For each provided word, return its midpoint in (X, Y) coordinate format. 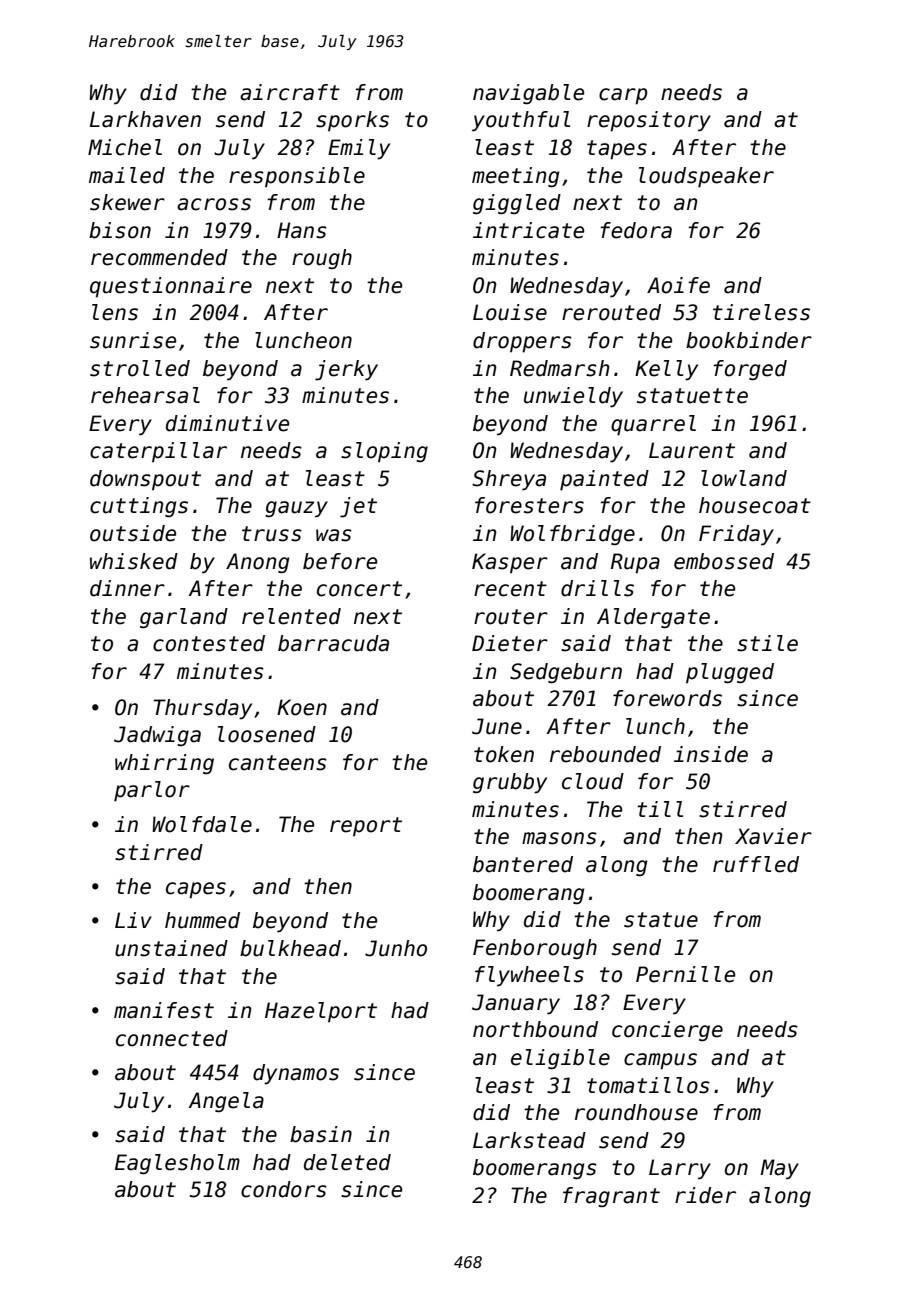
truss (272, 534)
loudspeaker (706, 177)
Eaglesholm (177, 1164)
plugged (730, 673)
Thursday (202, 709)
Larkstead (529, 1140)
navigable (528, 94)
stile (767, 643)
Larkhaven (145, 119)
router (511, 617)
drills (597, 588)
